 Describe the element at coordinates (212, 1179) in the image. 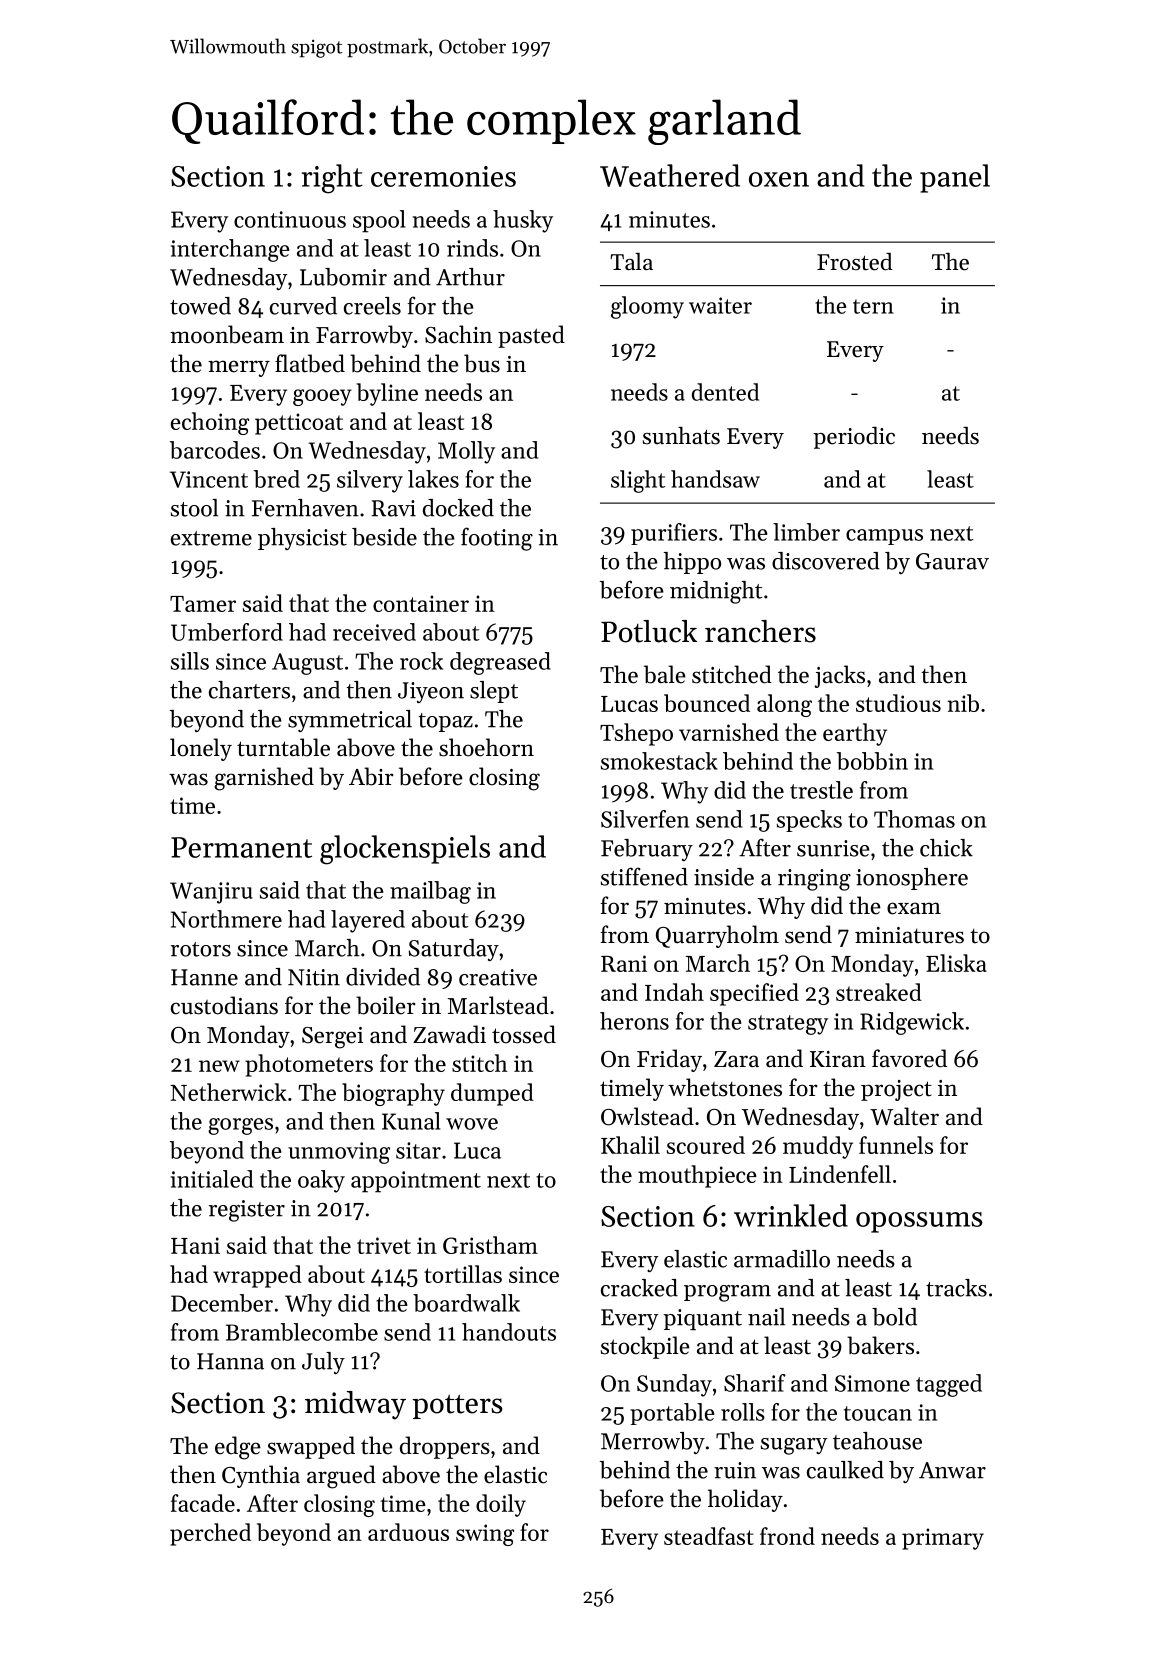

I see `initialed` at that location.
